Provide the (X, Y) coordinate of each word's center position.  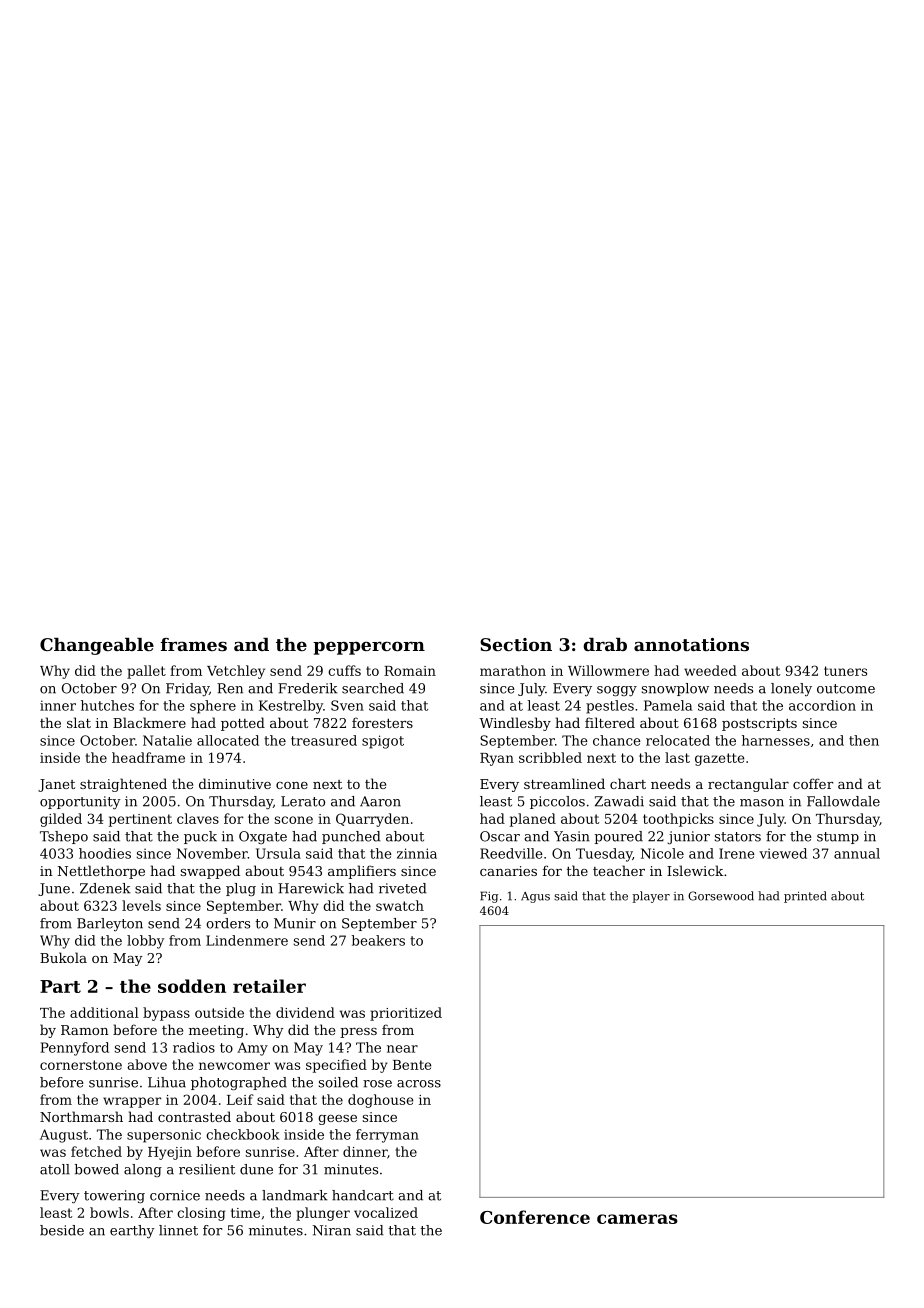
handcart (363, 1195)
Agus (535, 897)
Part (60, 986)
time (245, 1213)
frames (194, 644)
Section (516, 644)
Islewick (695, 870)
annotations (691, 644)
